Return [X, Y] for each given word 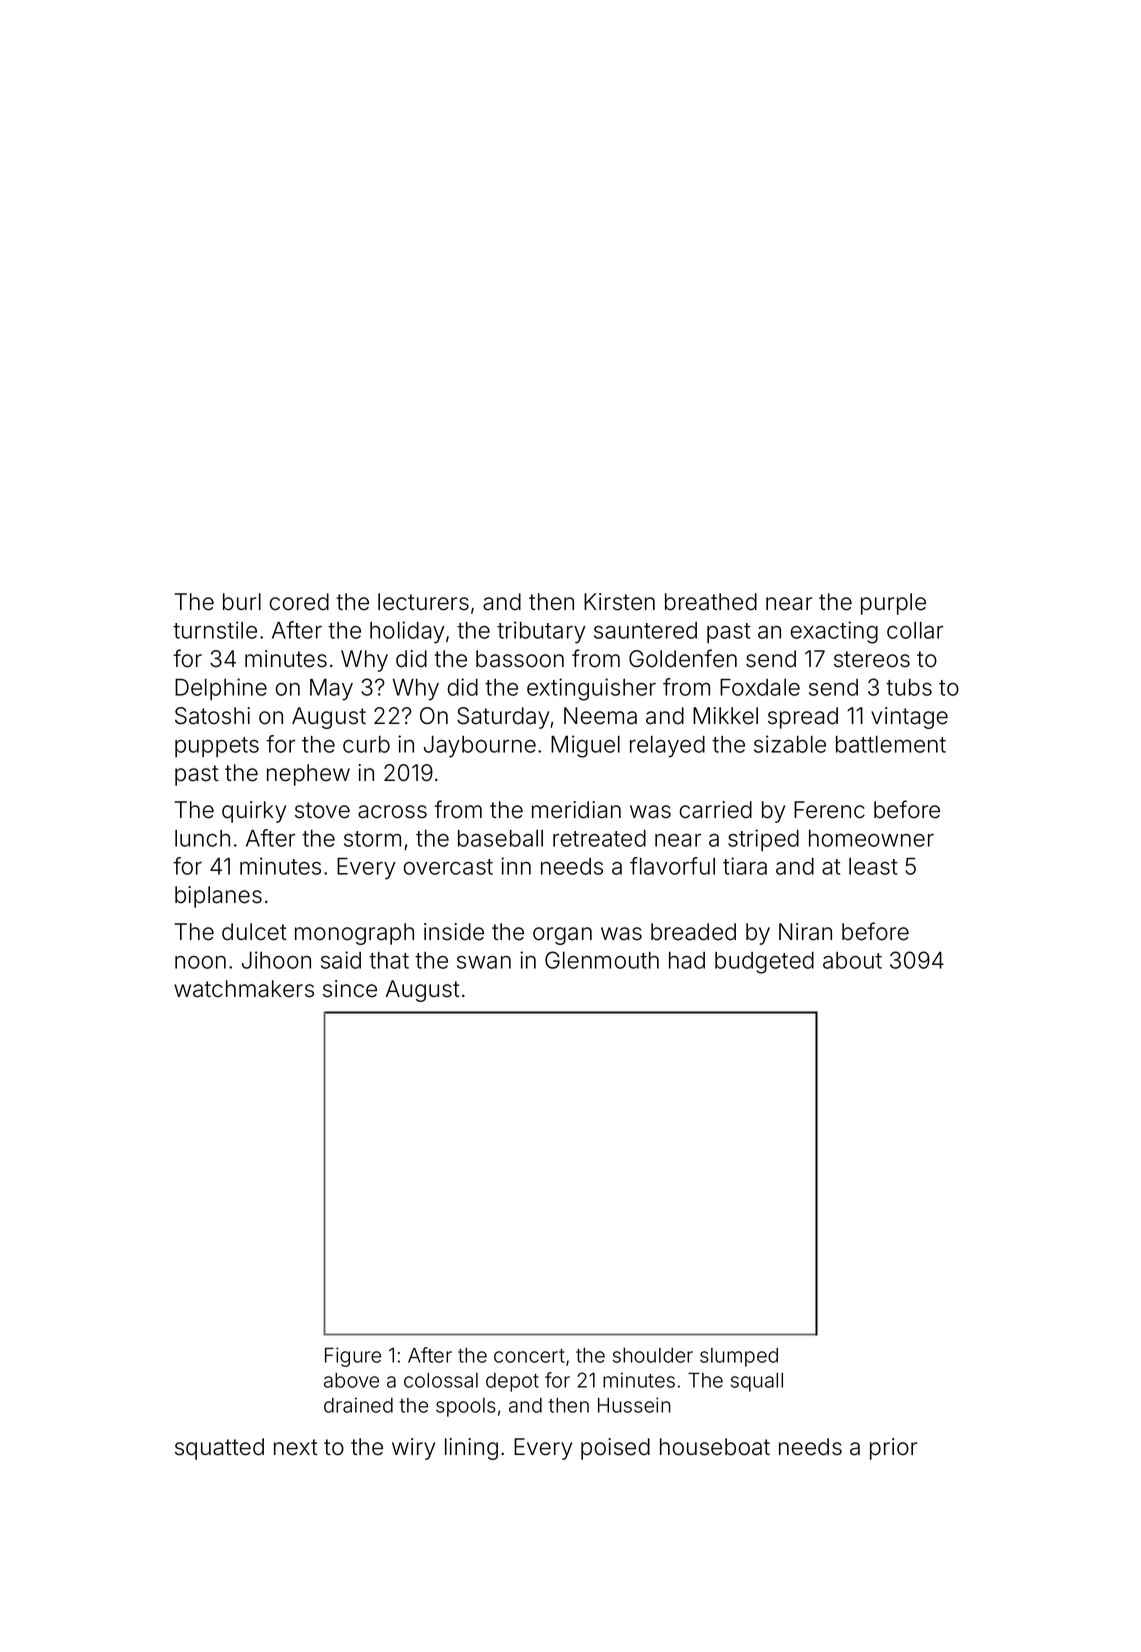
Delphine [221, 689]
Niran [805, 932]
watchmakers [244, 989]
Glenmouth [602, 960]
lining [471, 1449]
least [873, 866]
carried [715, 810]
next [296, 1447]
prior [893, 1449]
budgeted [764, 963]
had [687, 960]
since [350, 989]
